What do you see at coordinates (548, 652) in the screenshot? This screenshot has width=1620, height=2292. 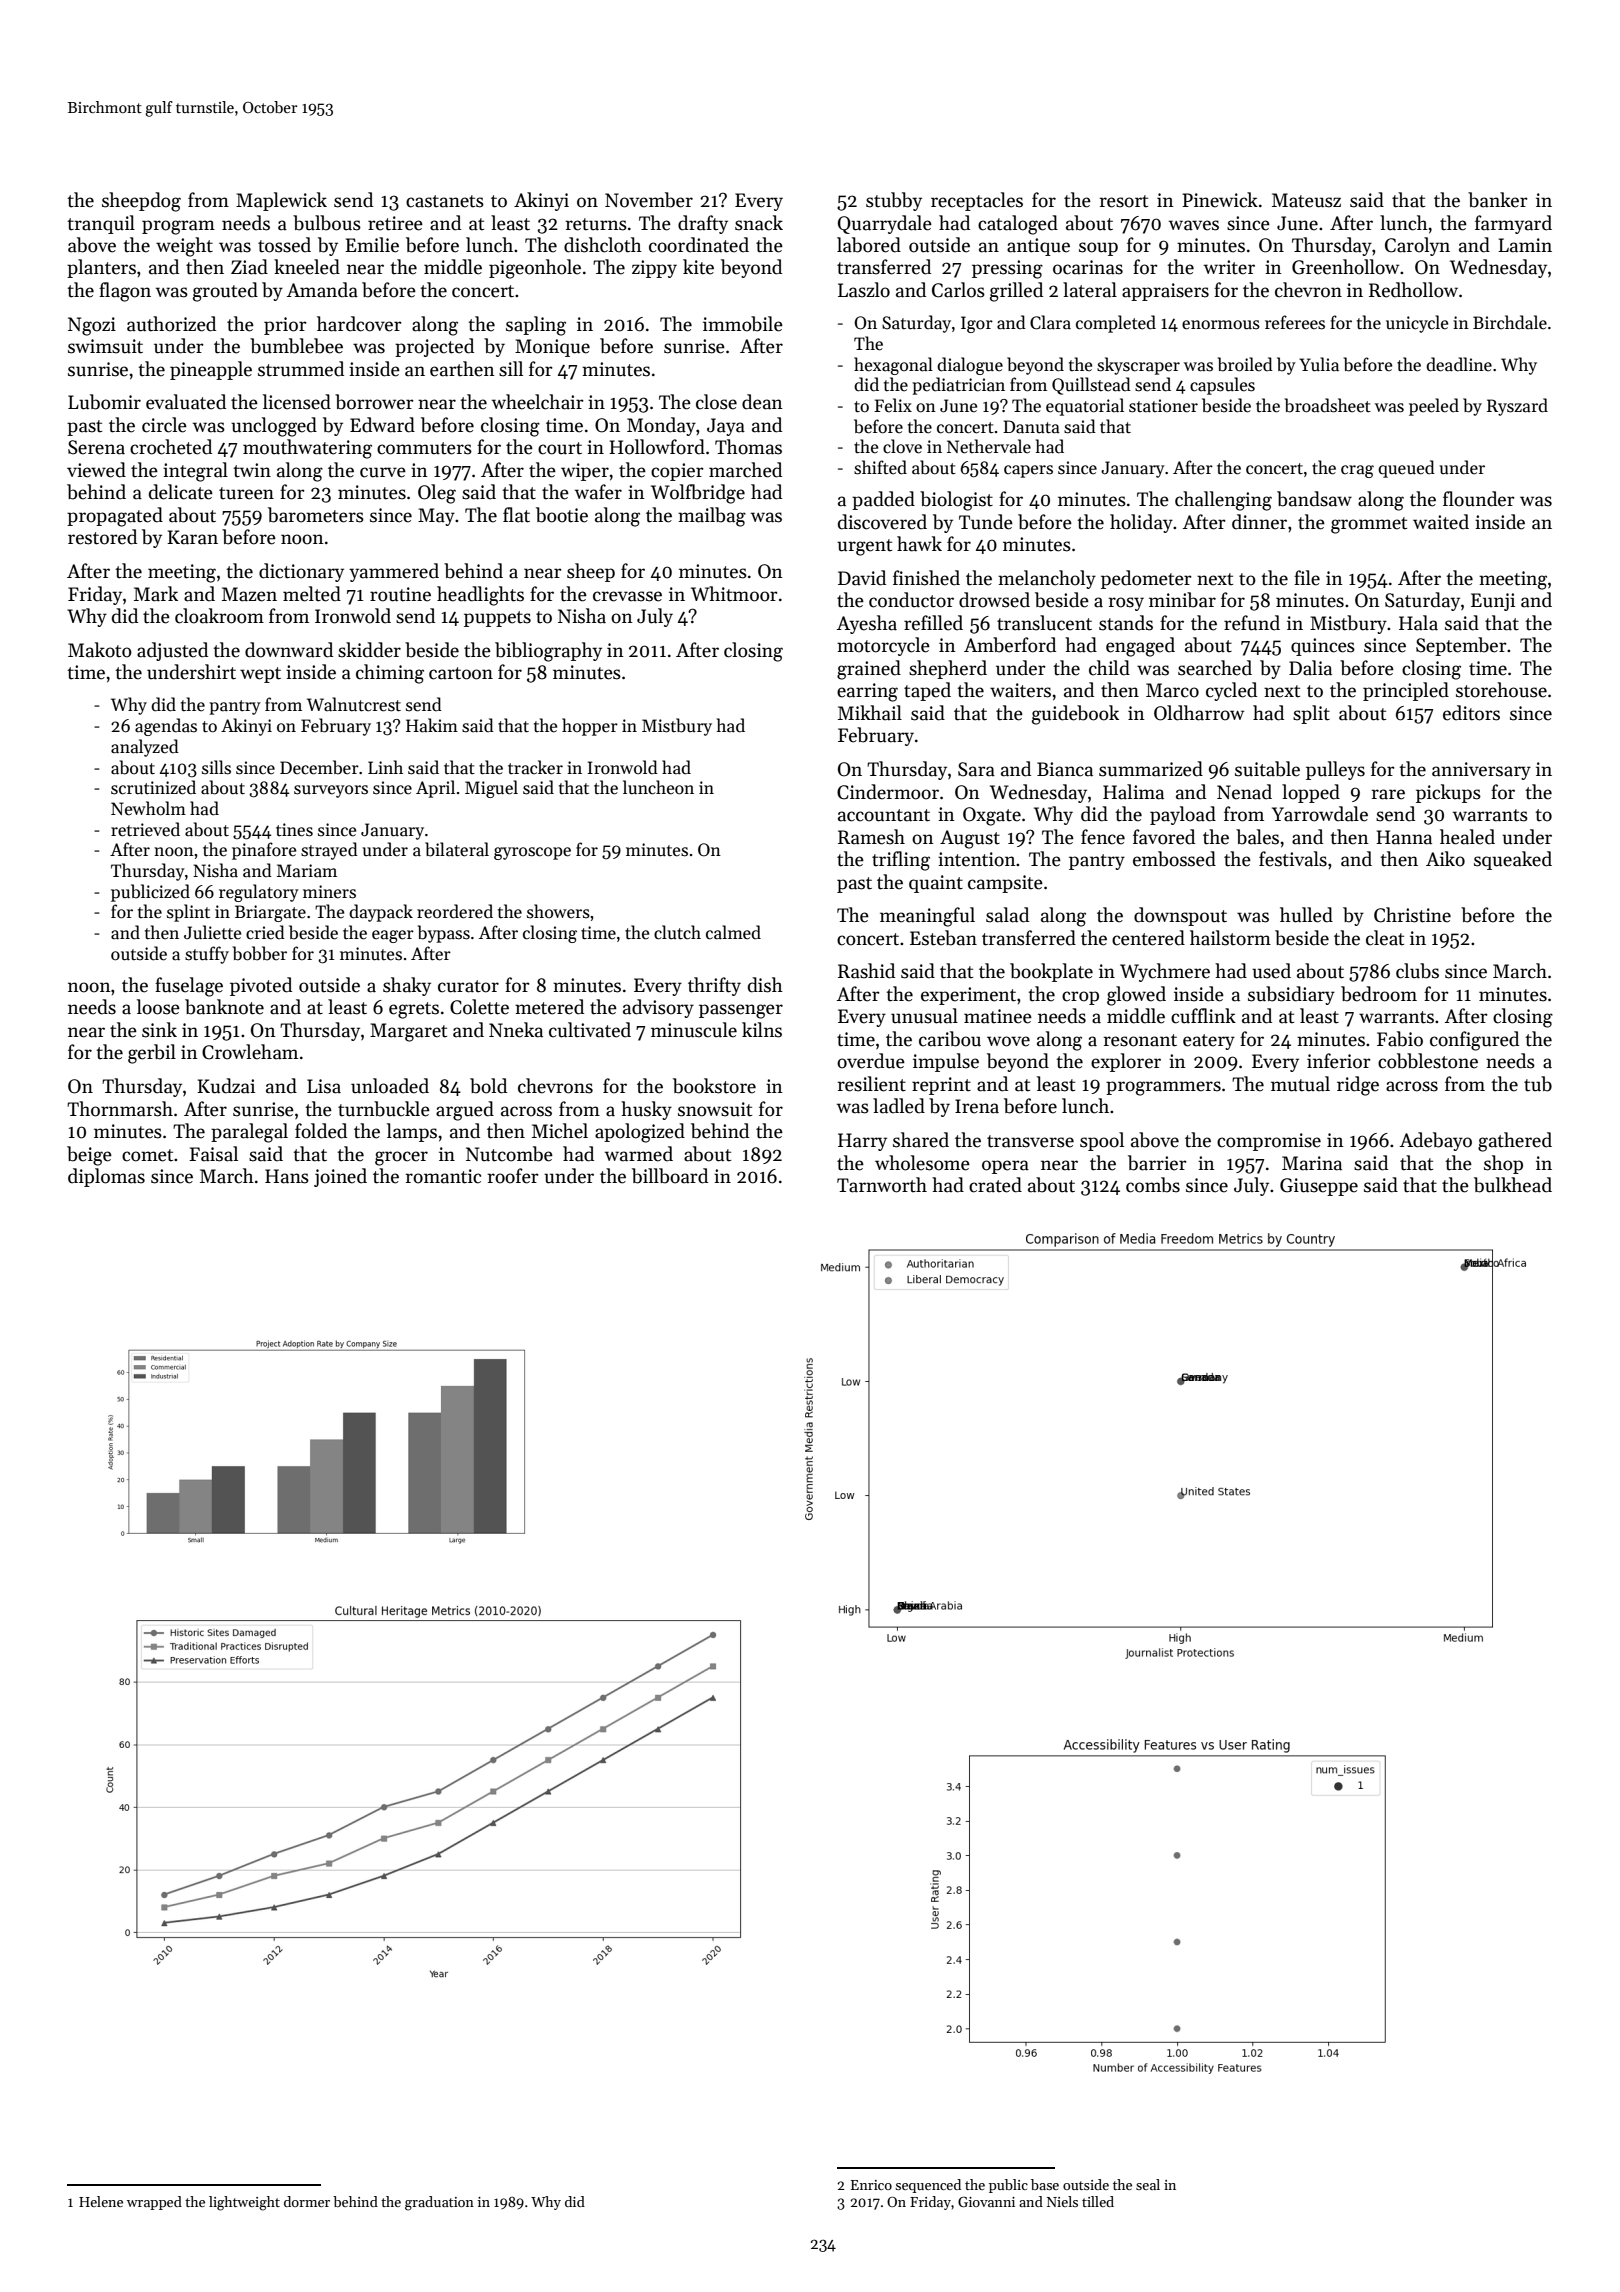 I see `bibliography` at bounding box center [548, 652].
